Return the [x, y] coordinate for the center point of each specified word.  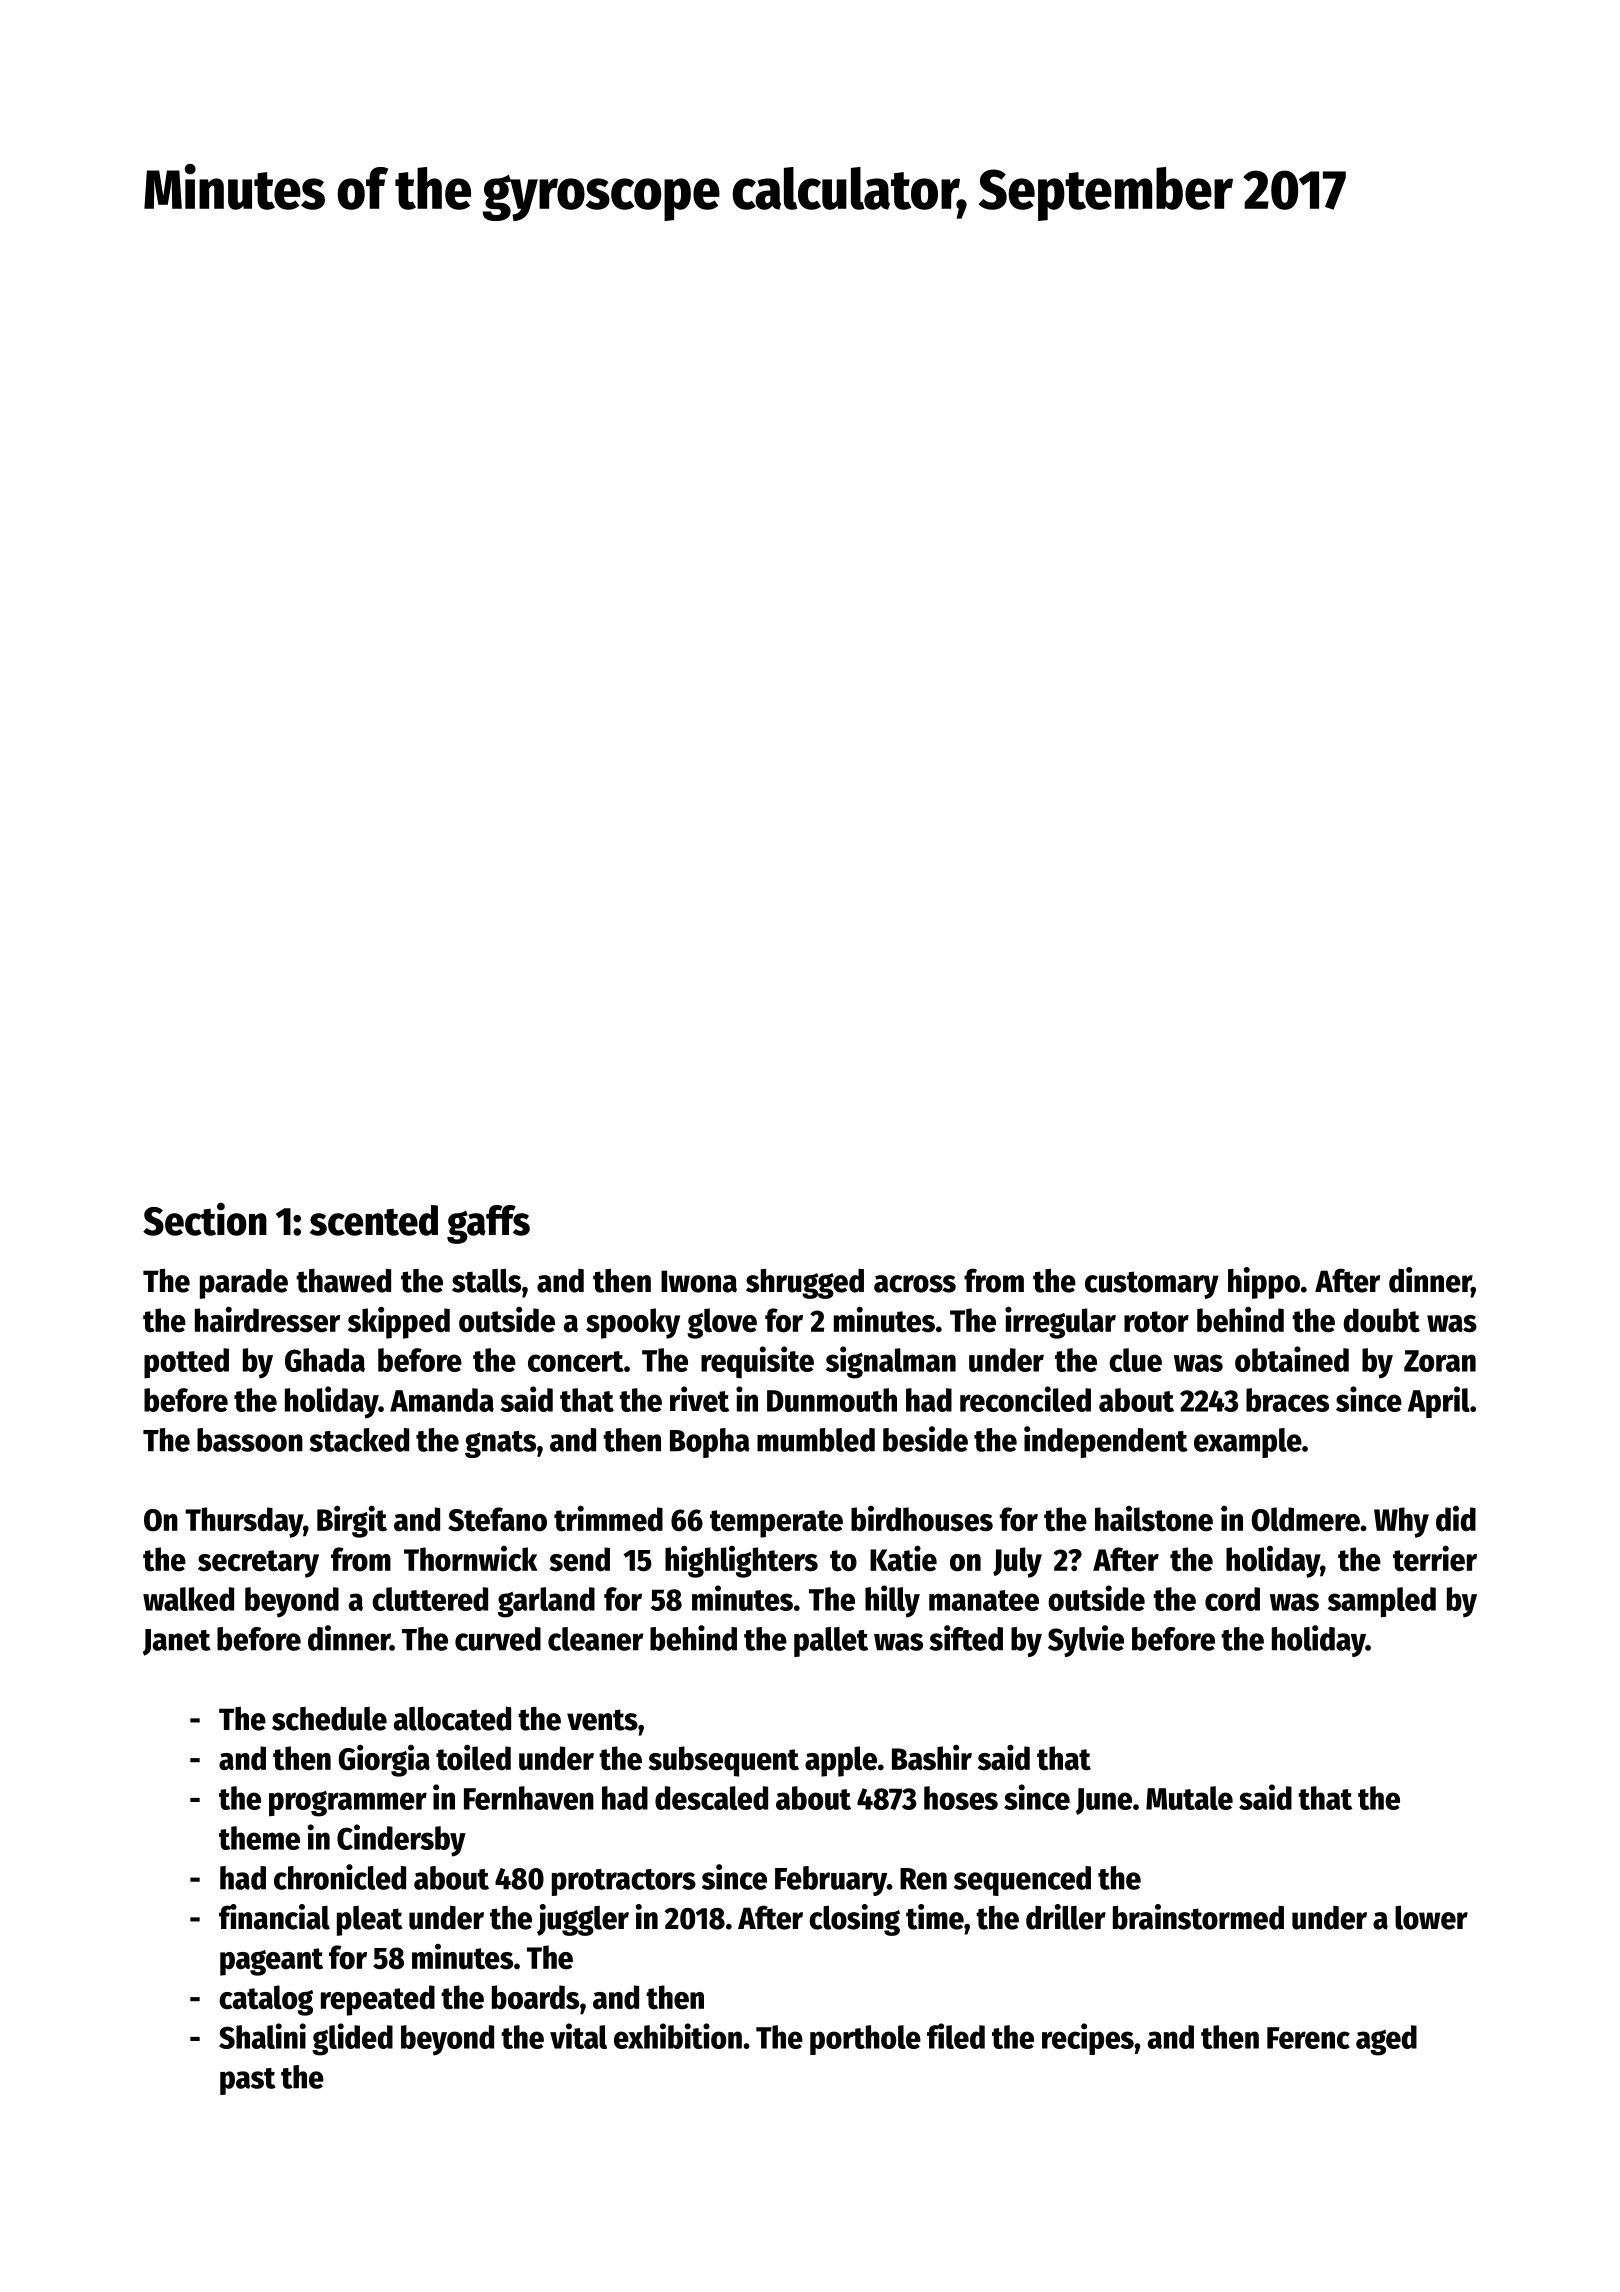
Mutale [1189, 1798]
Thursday [244, 1522]
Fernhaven [529, 1798]
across [915, 1284]
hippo [1264, 1283]
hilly [892, 1601]
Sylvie [1086, 1641]
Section [205, 1219]
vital [578, 2036]
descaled [711, 1798]
